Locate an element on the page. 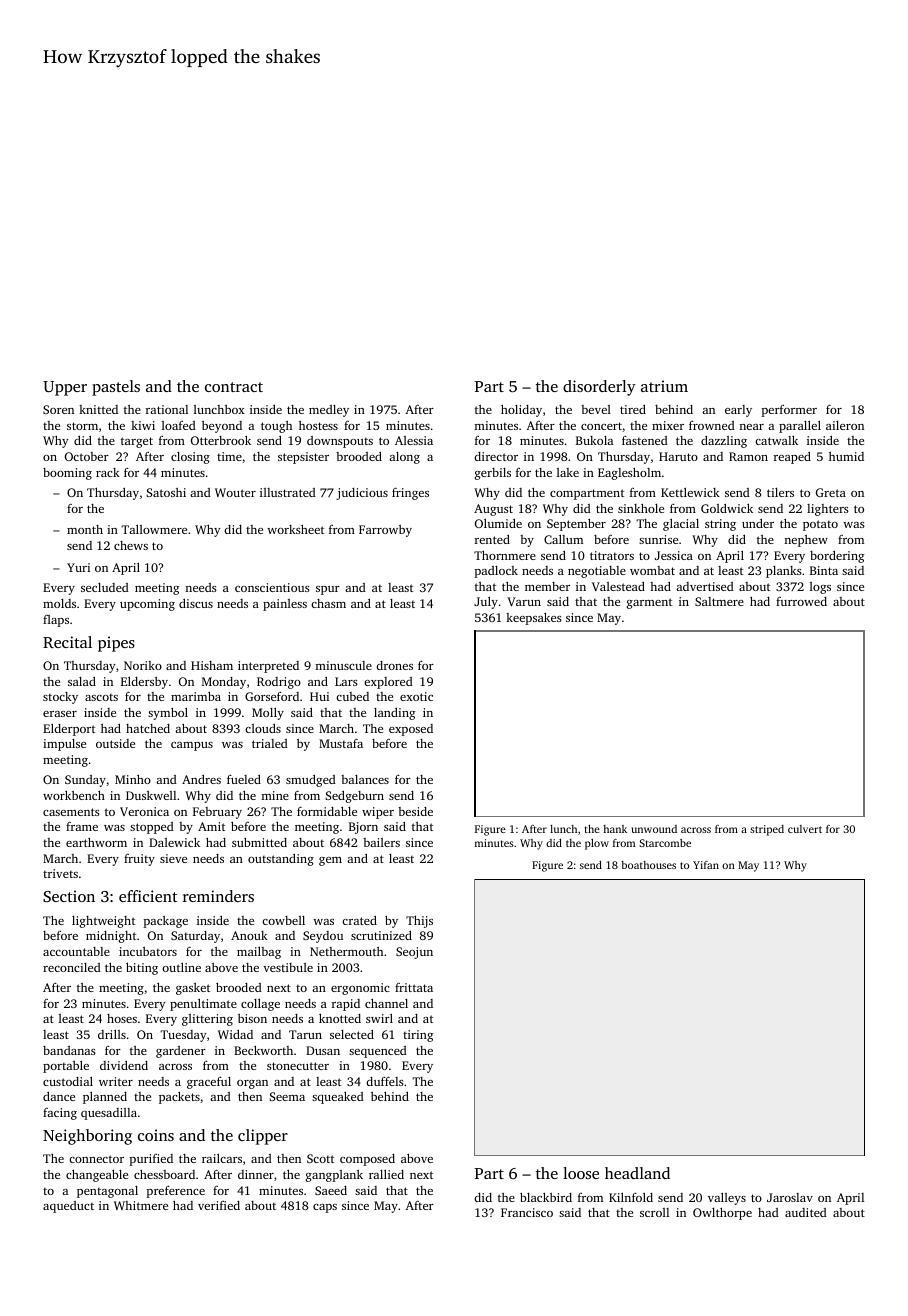 The image size is (908, 1316). contract is located at coordinates (234, 387).
